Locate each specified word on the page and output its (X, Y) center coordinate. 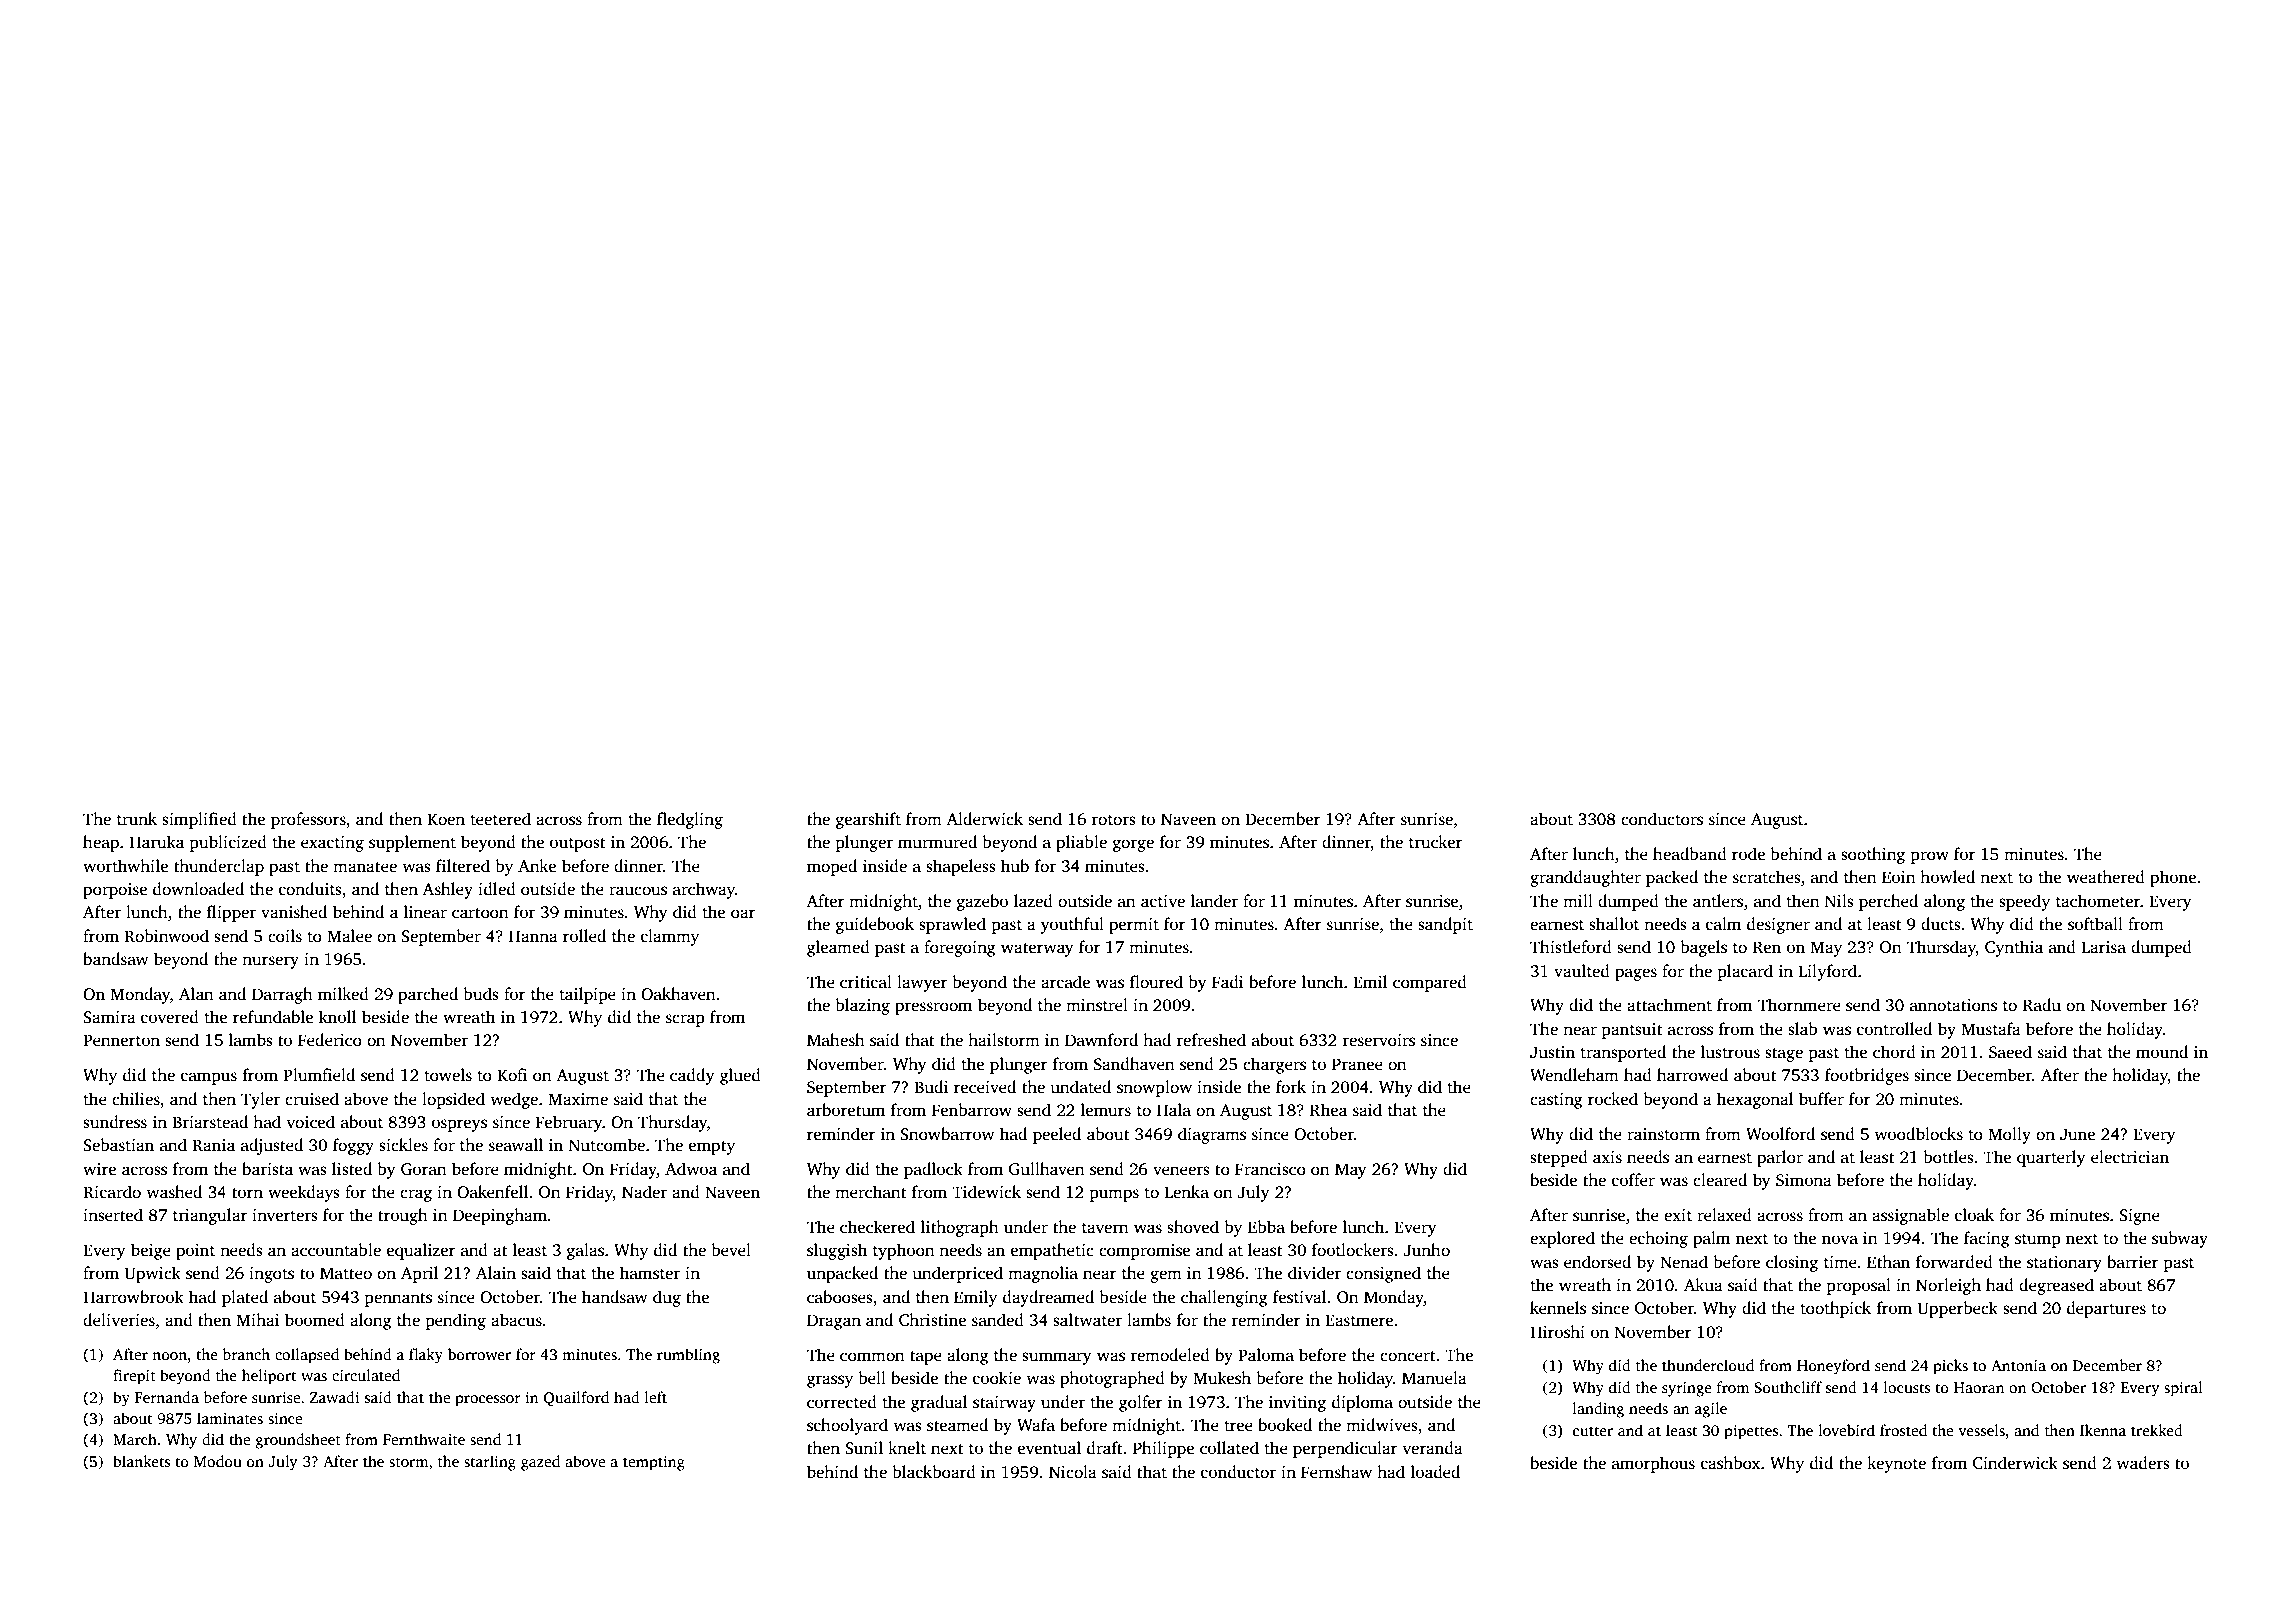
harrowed (1692, 1075)
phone (2173, 878)
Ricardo (112, 1192)
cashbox (1730, 1463)
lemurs (1106, 1110)
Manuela (1434, 1378)
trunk (137, 818)
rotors (1114, 820)
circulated (366, 1375)
